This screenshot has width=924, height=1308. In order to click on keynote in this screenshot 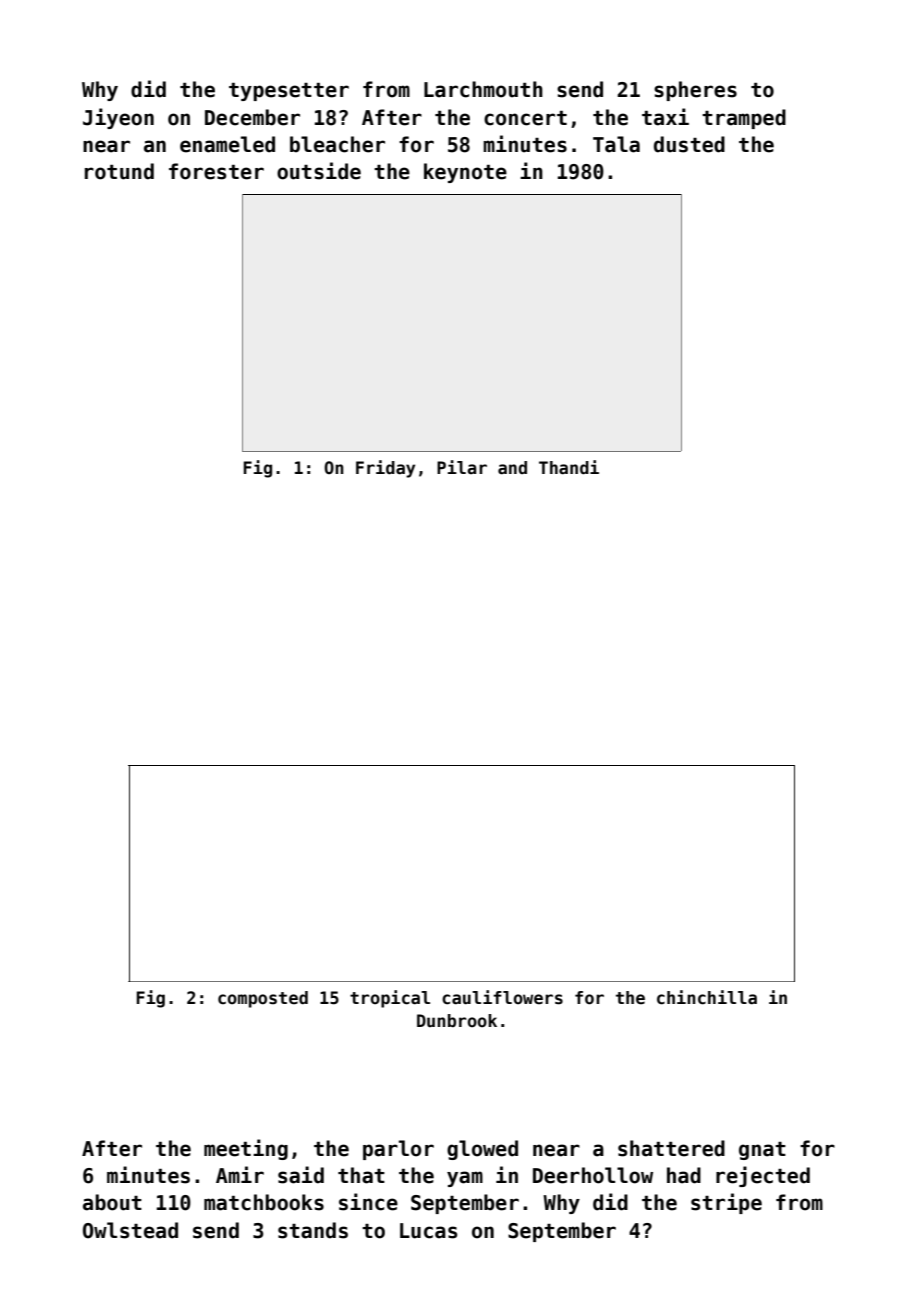, I will do `click(465, 173)`.
